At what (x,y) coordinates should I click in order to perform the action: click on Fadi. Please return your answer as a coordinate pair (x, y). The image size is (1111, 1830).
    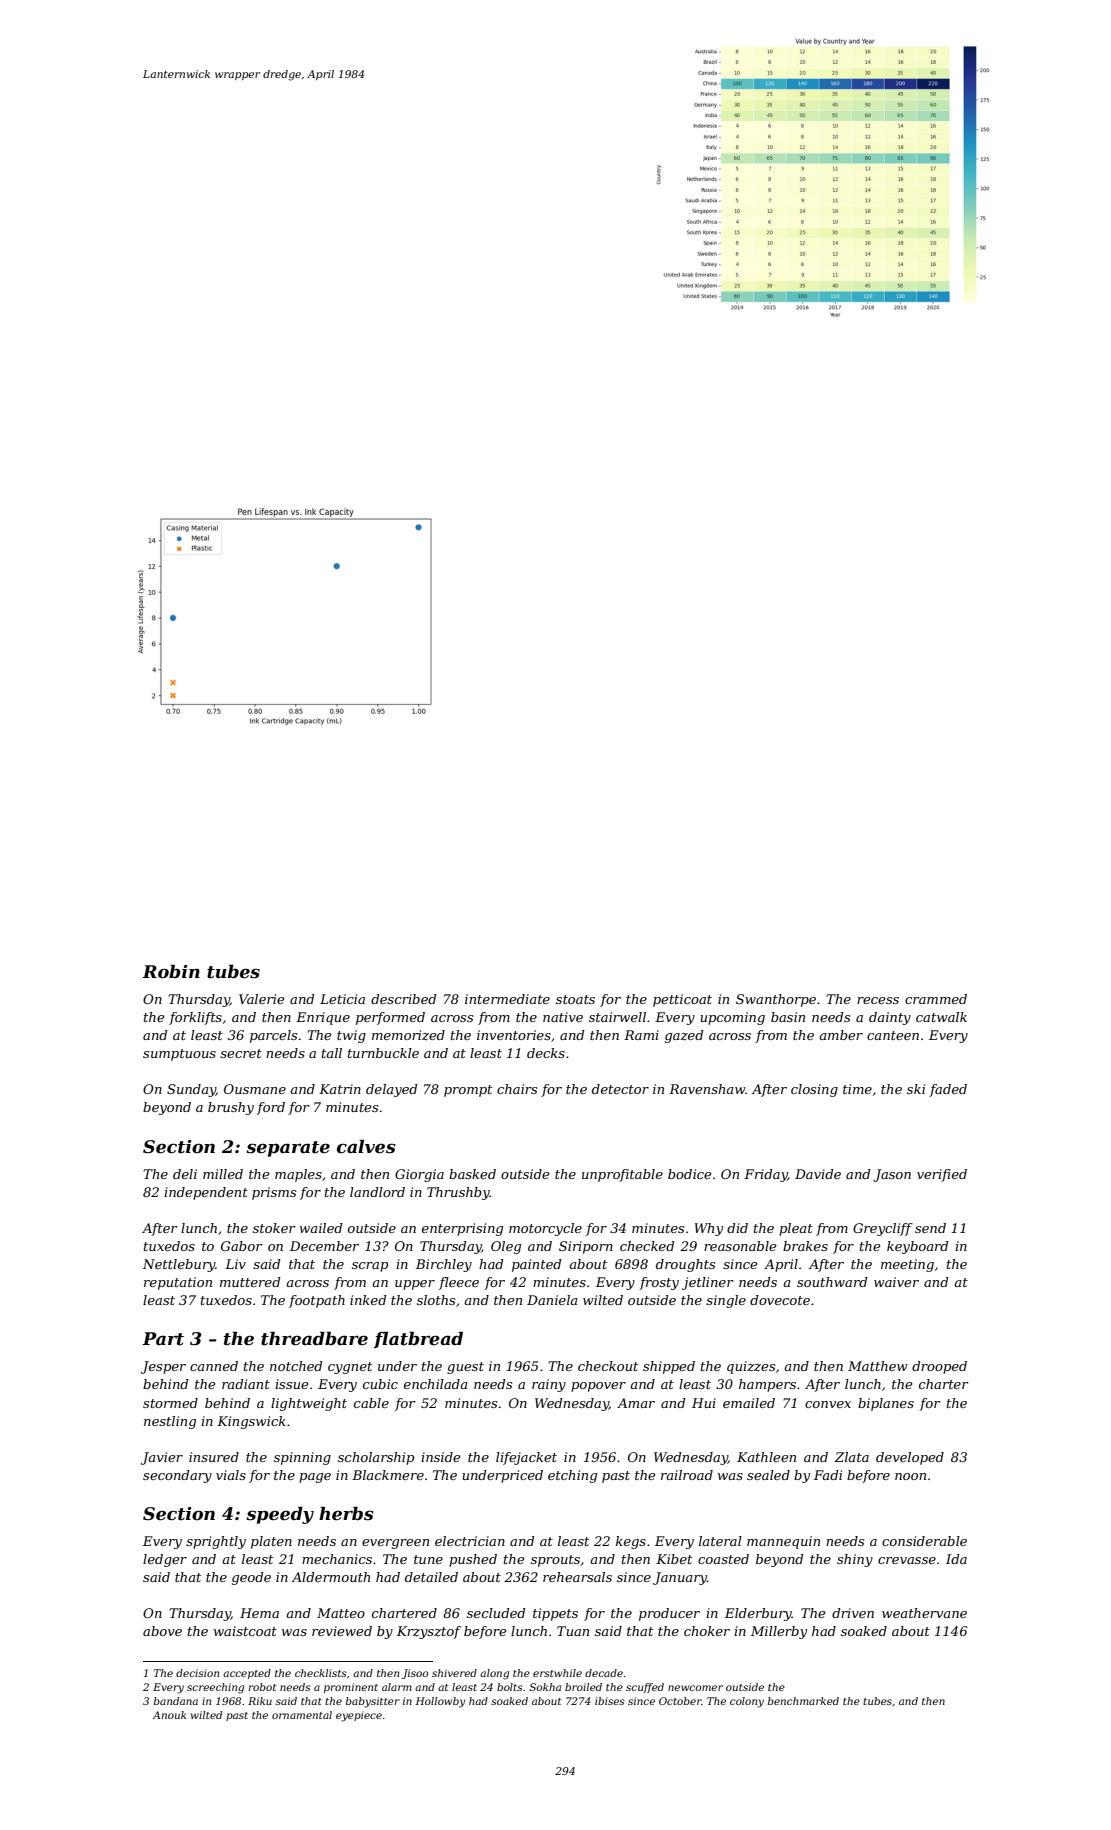
    Looking at the image, I should click on (828, 1475).
